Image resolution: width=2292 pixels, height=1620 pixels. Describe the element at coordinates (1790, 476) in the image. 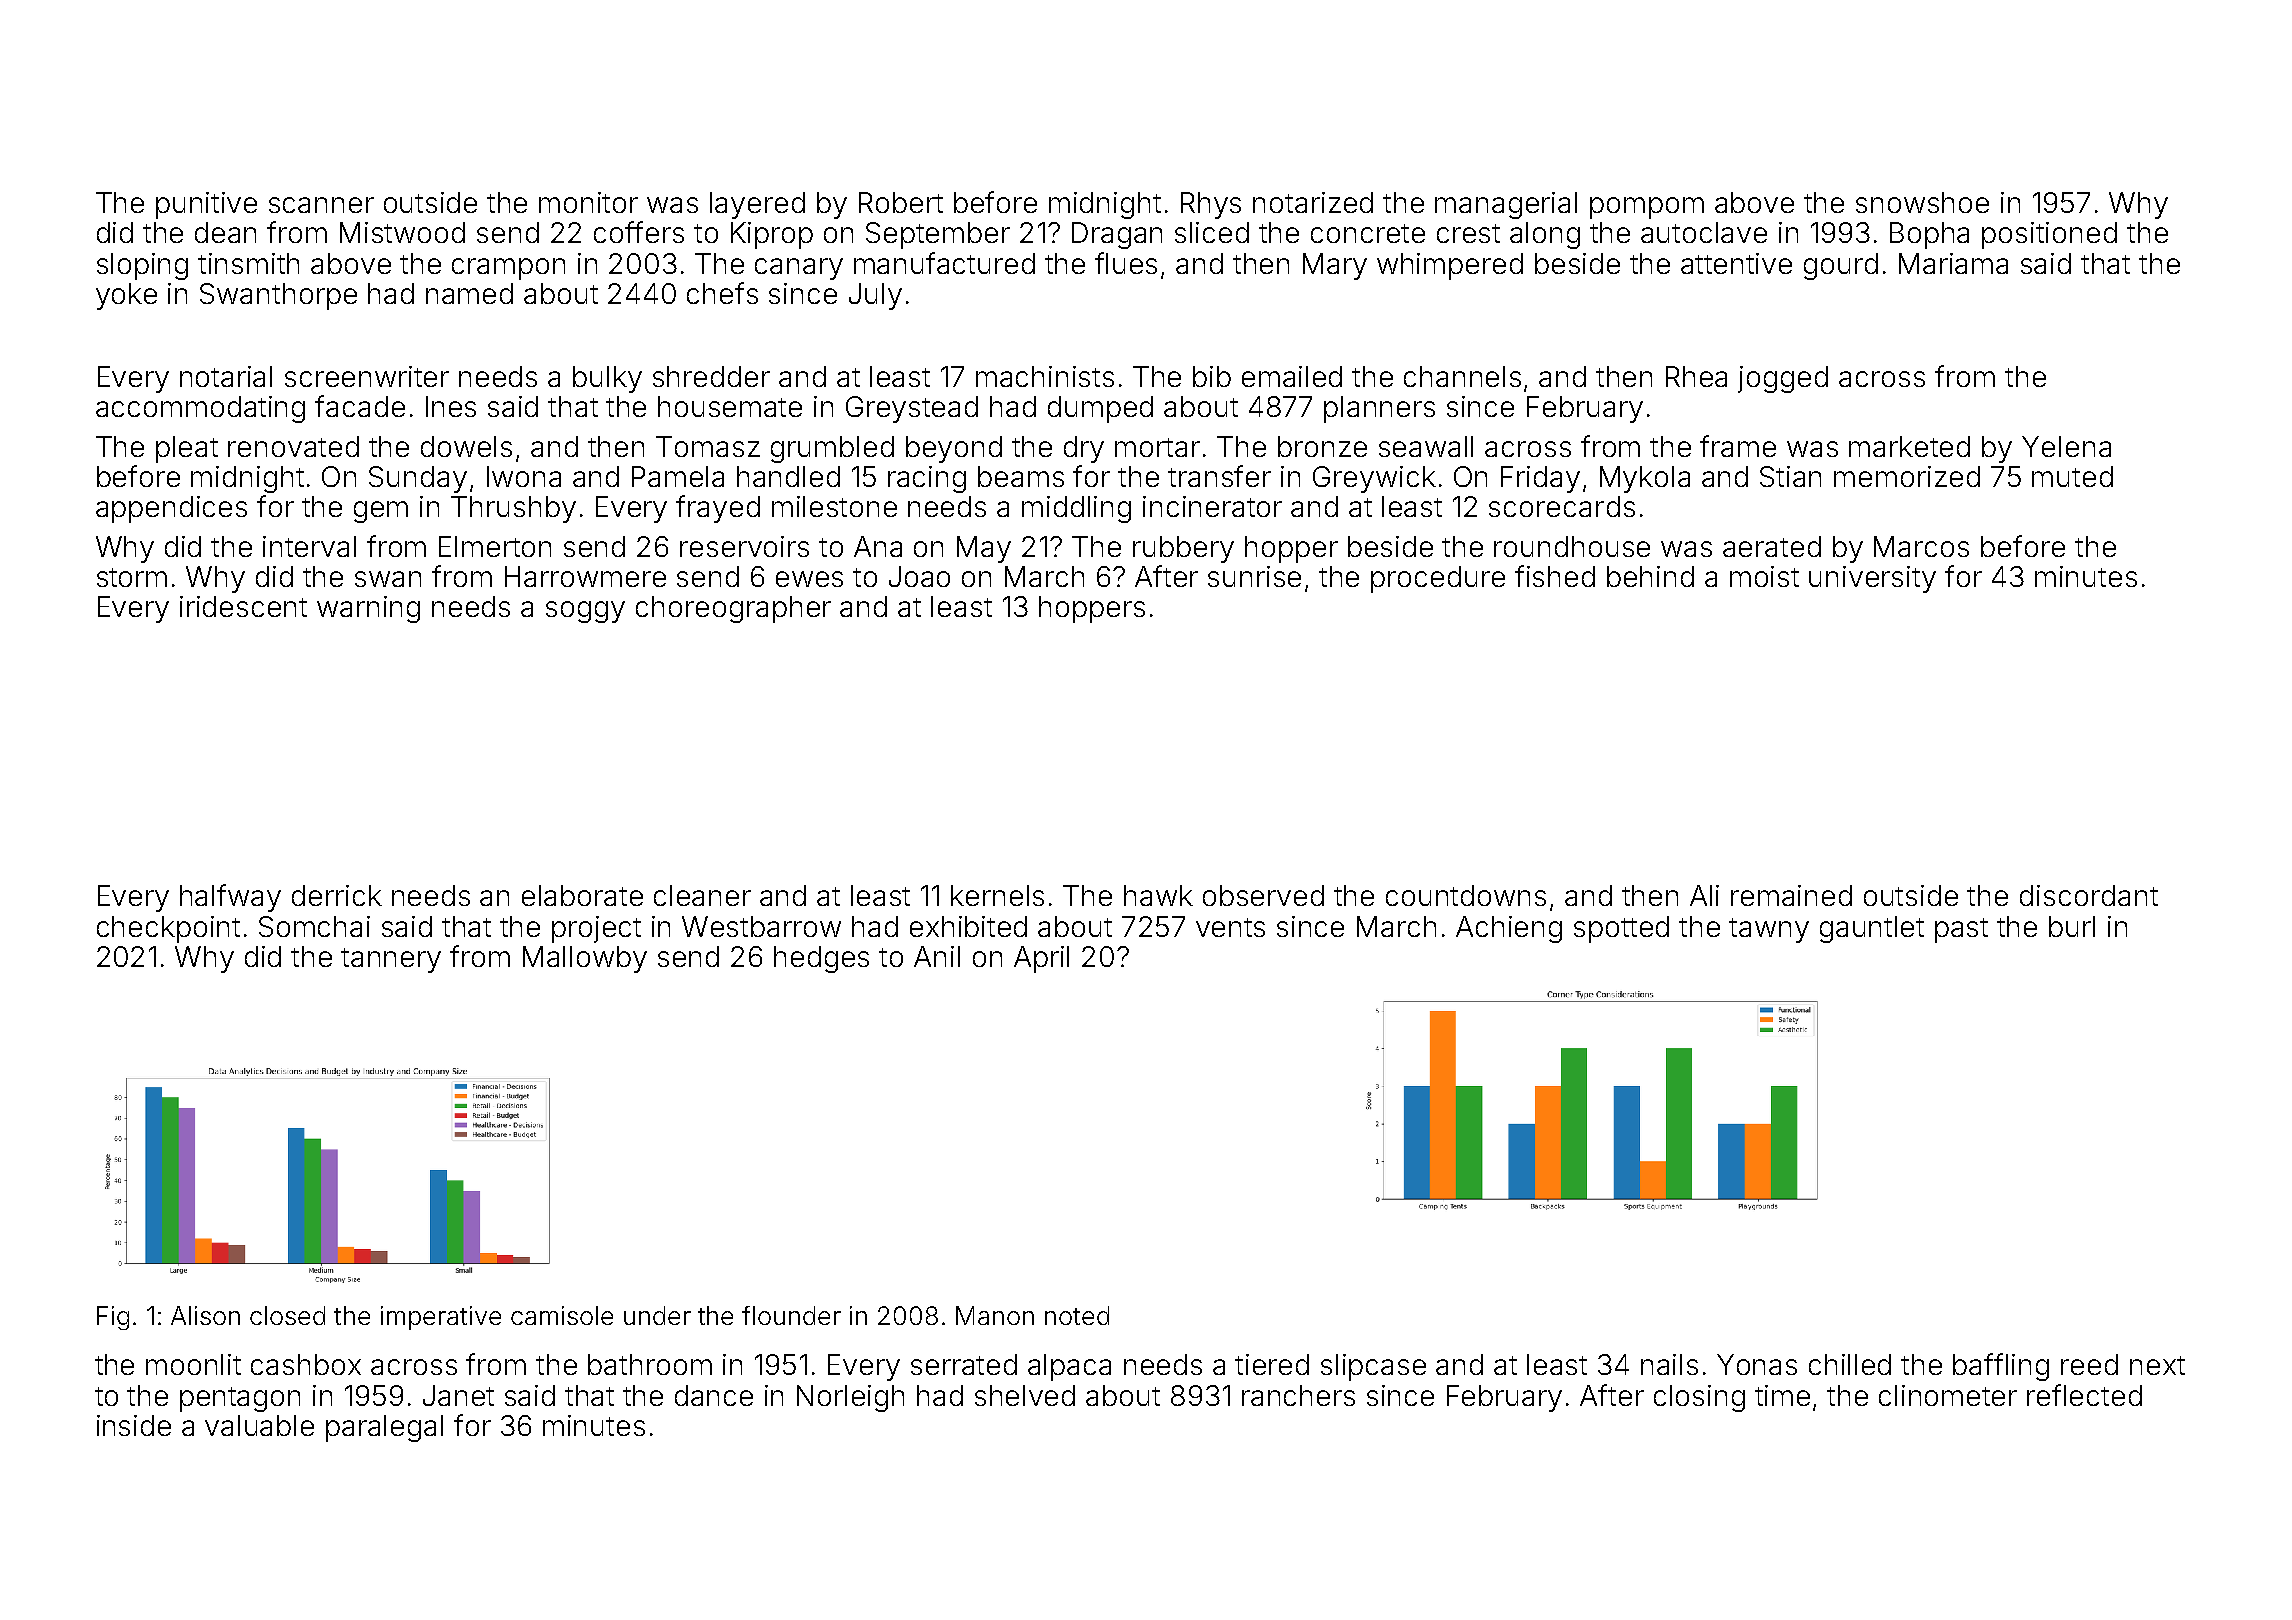

I see `Stian` at that location.
